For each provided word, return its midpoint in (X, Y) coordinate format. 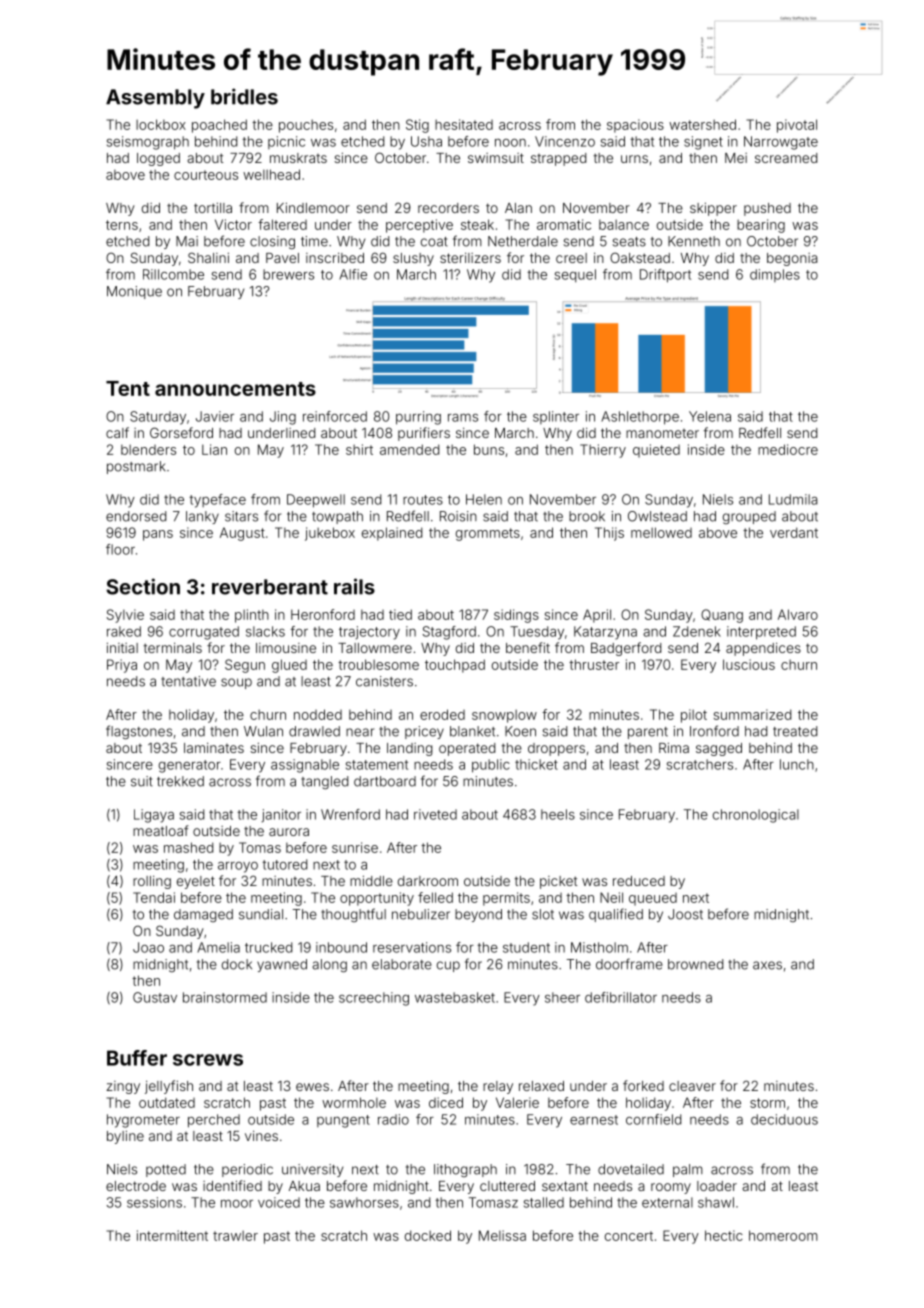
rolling (152, 882)
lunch (797, 764)
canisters (384, 681)
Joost (685, 914)
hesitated (464, 124)
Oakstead (640, 257)
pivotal (797, 126)
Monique (134, 292)
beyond (478, 915)
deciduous (784, 1119)
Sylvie (125, 616)
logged (158, 159)
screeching (374, 999)
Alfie (353, 274)
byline (125, 1137)
